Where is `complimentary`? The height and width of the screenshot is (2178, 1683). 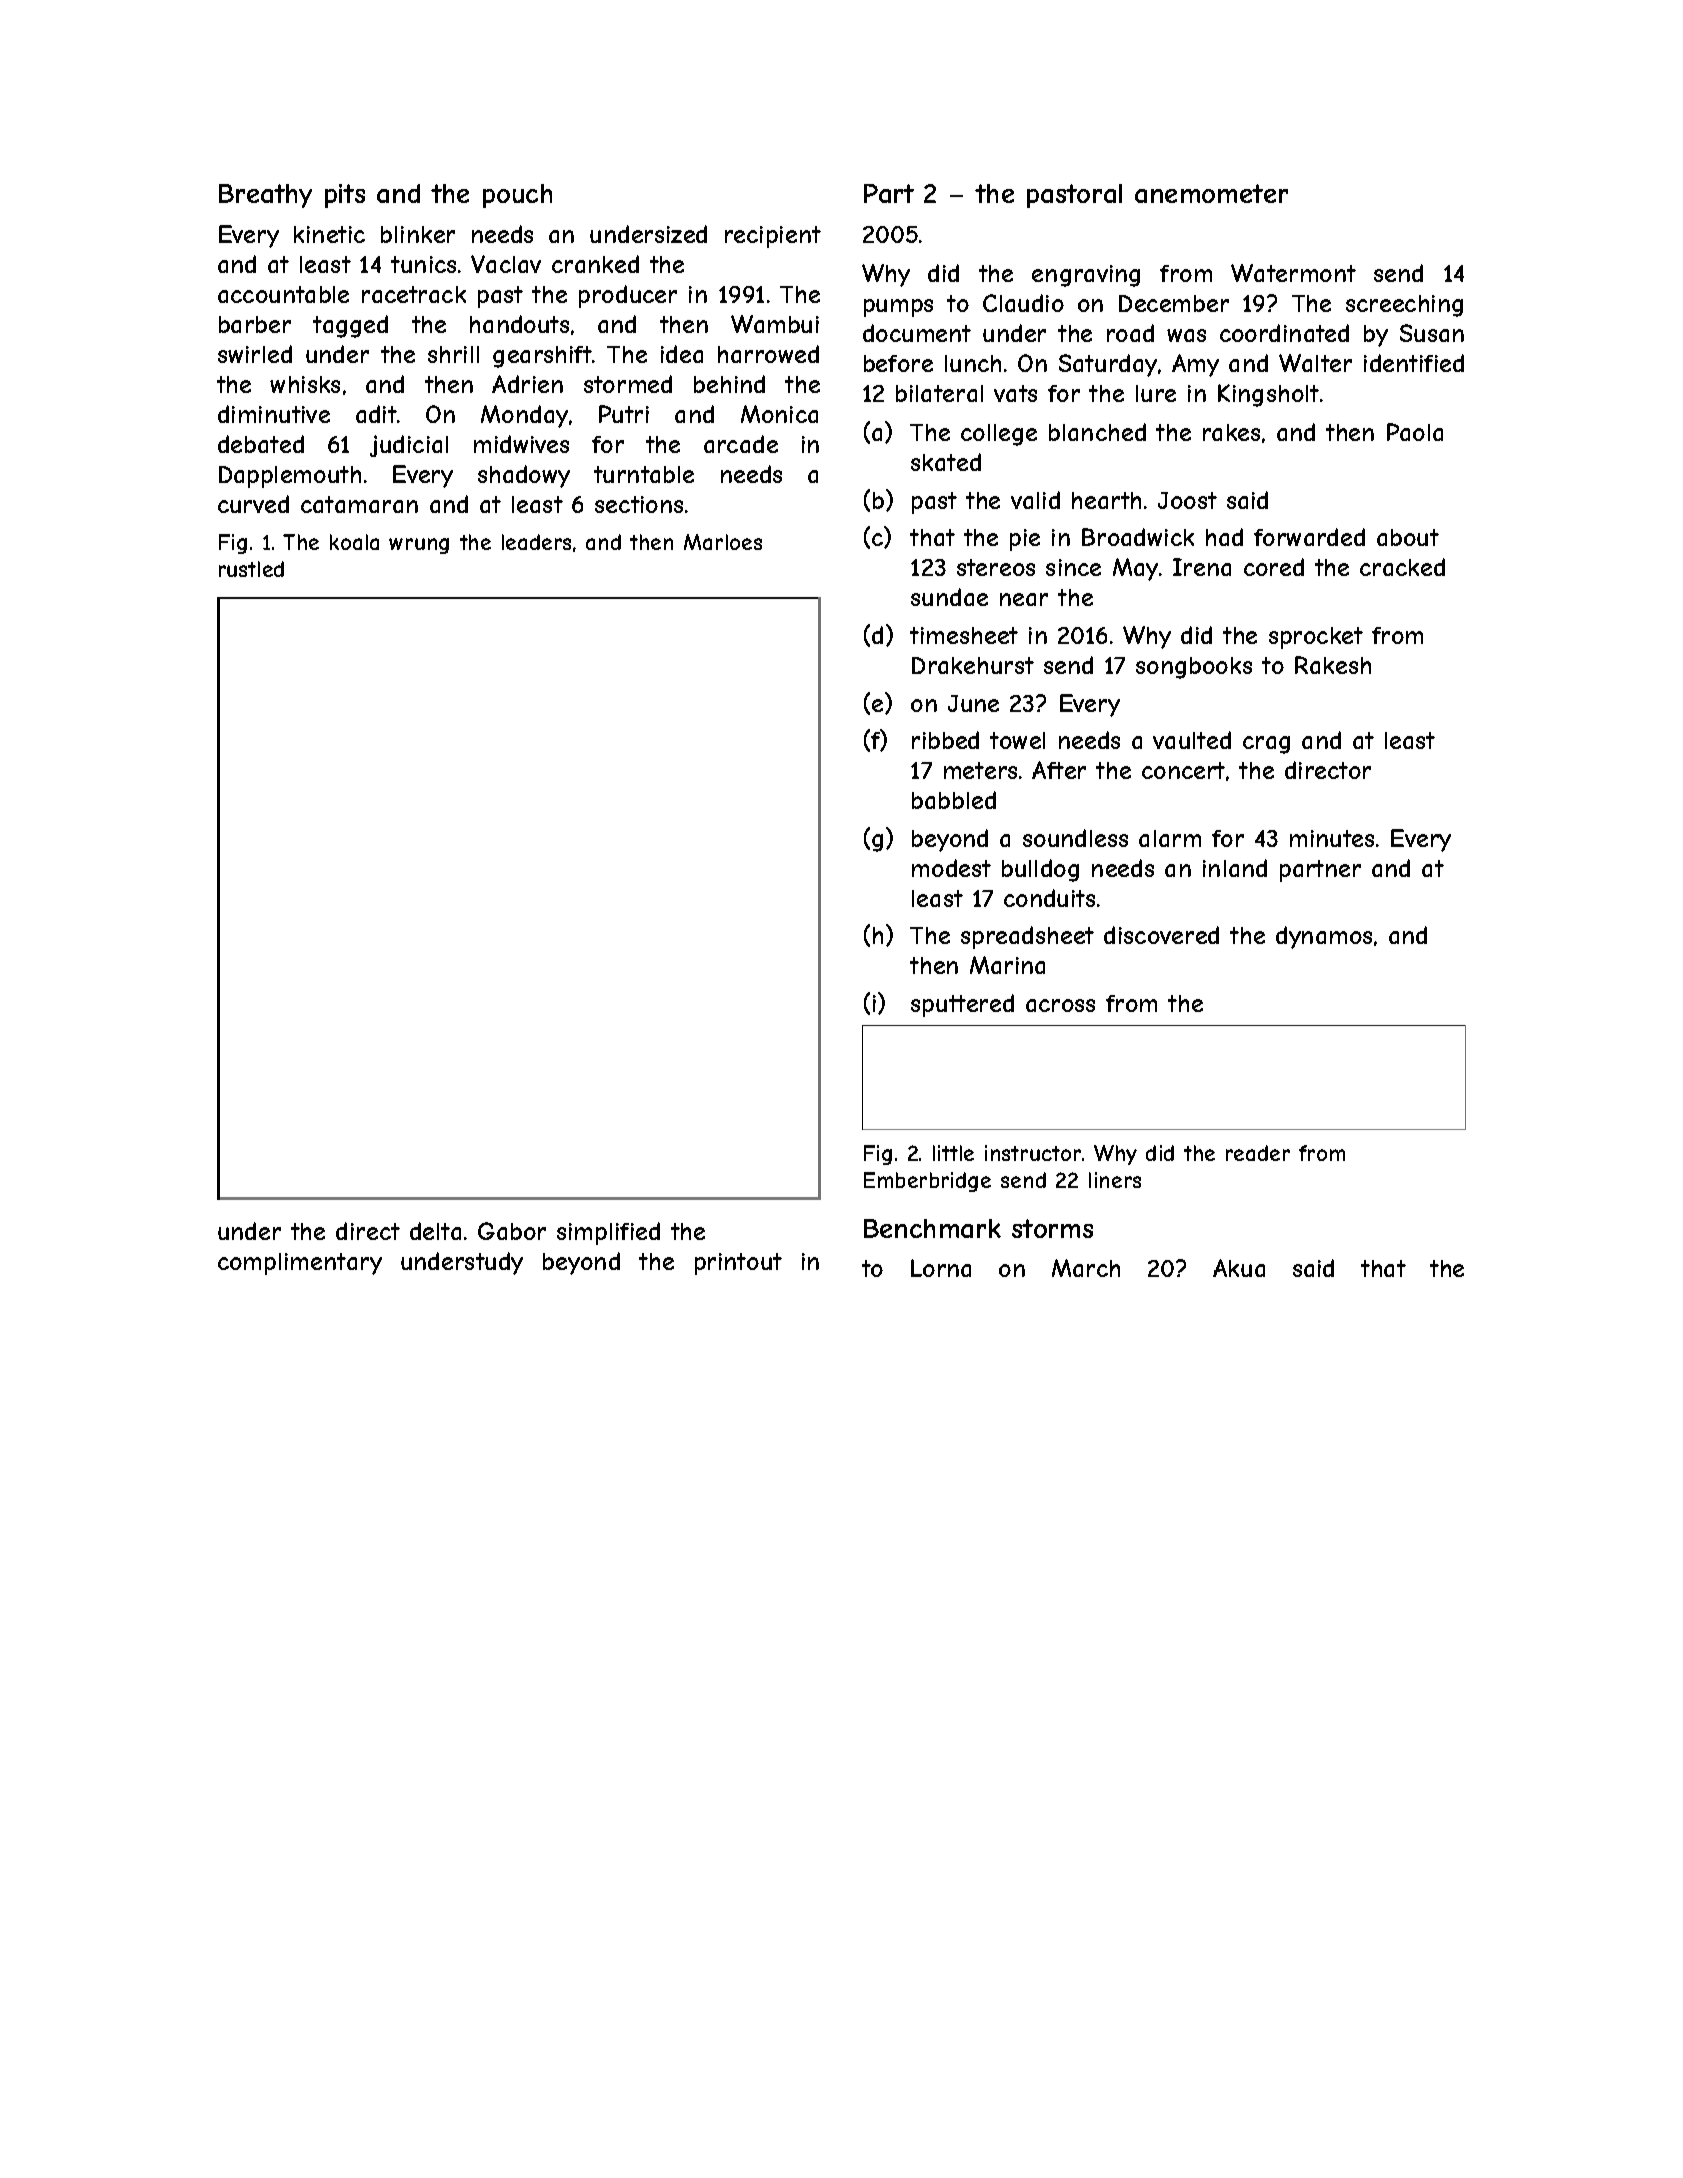
complimentary is located at coordinates (300, 1264).
